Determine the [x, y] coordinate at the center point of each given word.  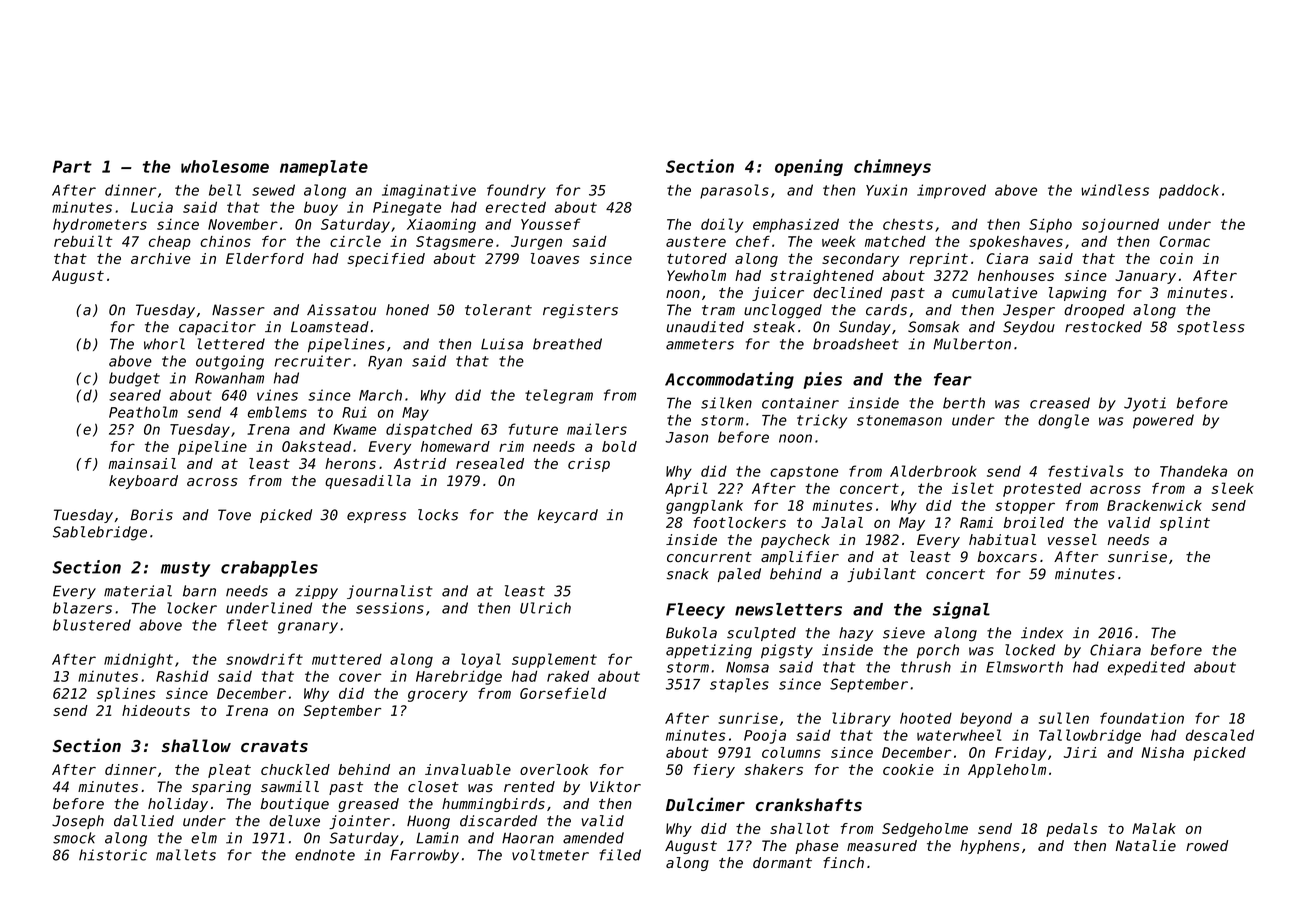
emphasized [796, 225]
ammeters [700, 344]
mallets [186, 855]
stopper [1025, 507]
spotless [1211, 328]
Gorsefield [563, 693]
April [686, 489]
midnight [138, 660]
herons [350, 463]
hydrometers [100, 226]
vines [277, 395]
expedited [1146, 668]
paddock [1189, 191]
